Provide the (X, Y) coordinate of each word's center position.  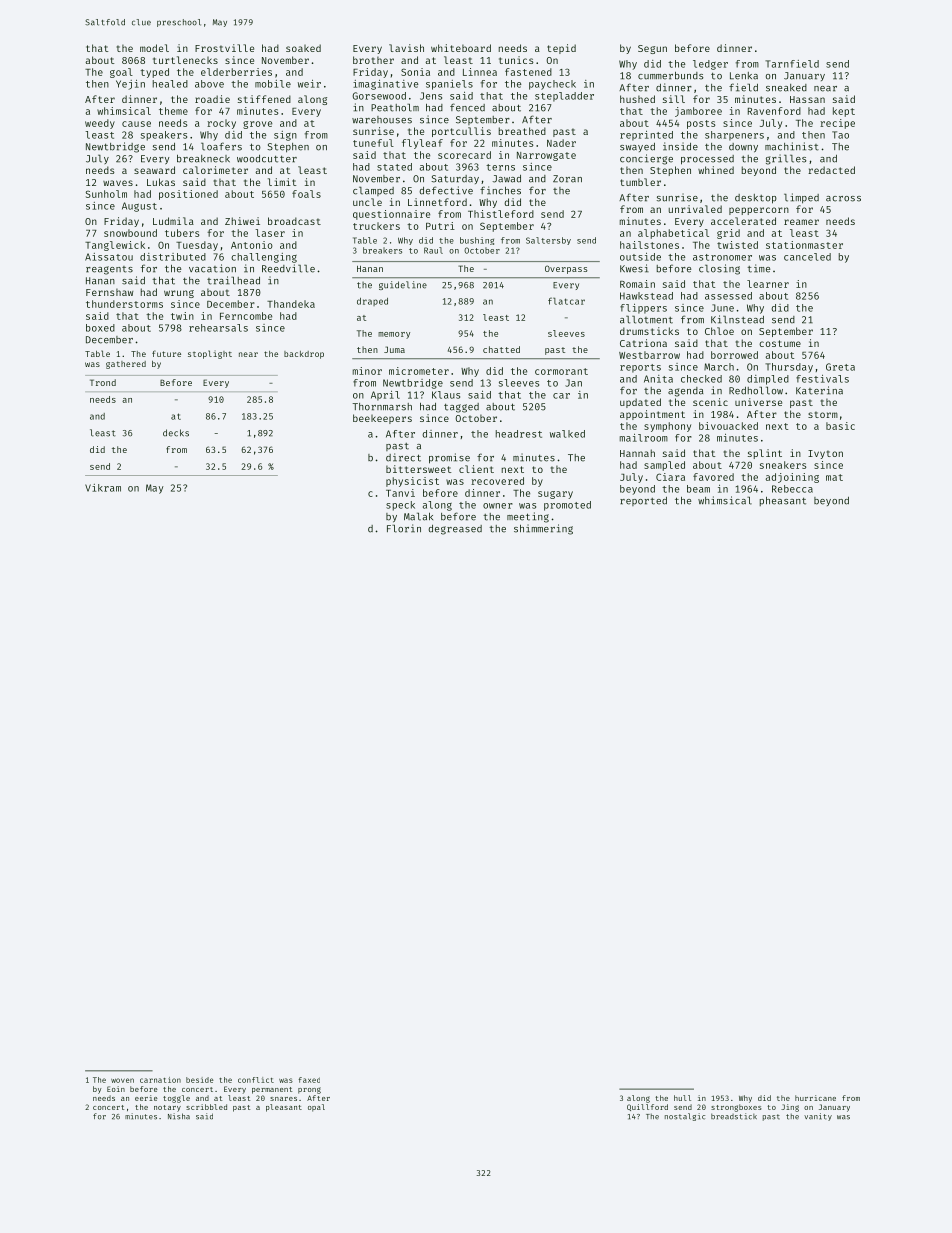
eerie (146, 1098)
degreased (455, 530)
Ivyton (825, 454)
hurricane (815, 1098)
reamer (801, 222)
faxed (309, 1080)
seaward (154, 170)
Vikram (103, 488)
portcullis (461, 132)
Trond (103, 382)
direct (403, 457)
